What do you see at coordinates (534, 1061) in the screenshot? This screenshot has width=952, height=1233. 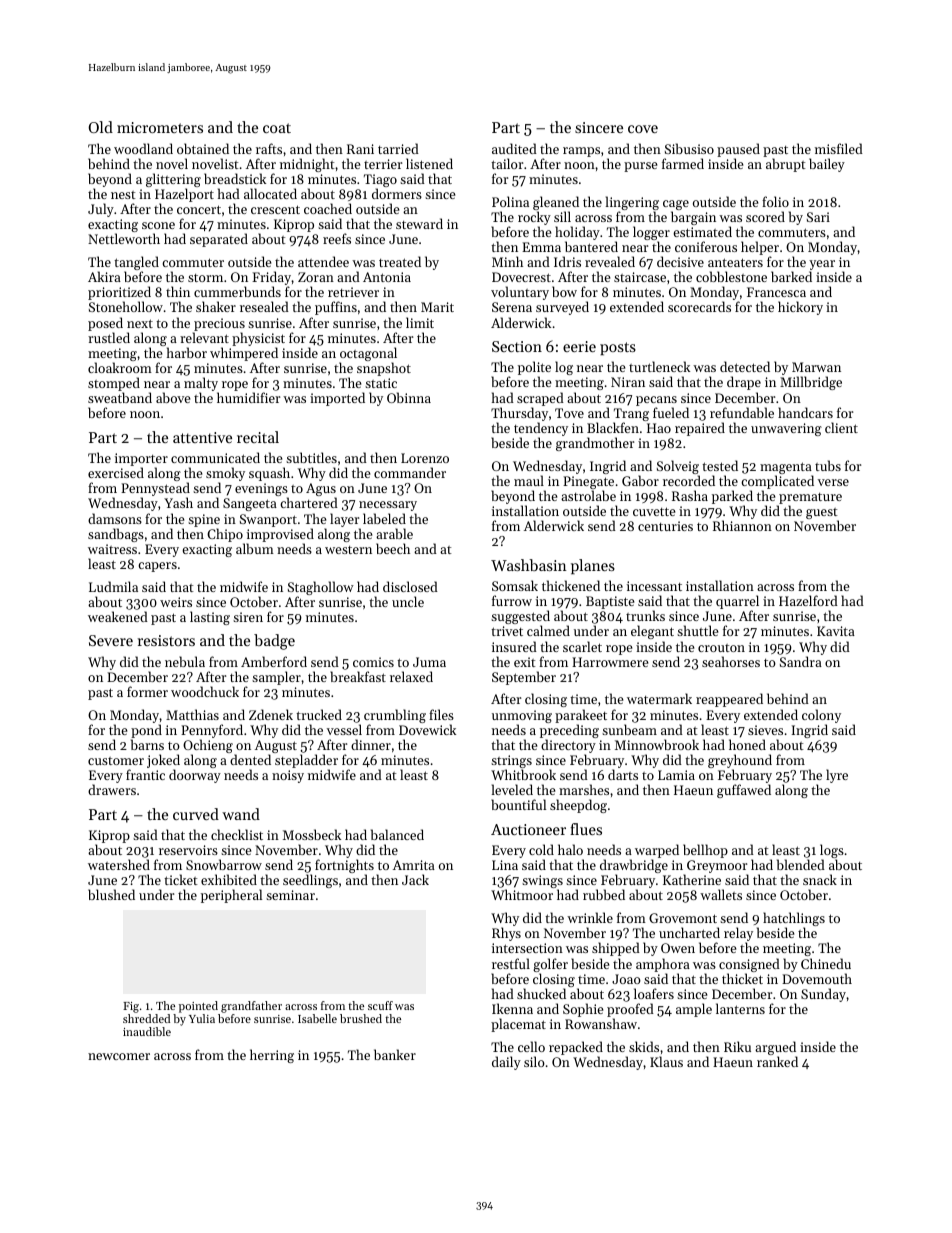 I see `silo` at bounding box center [534, 1061].
